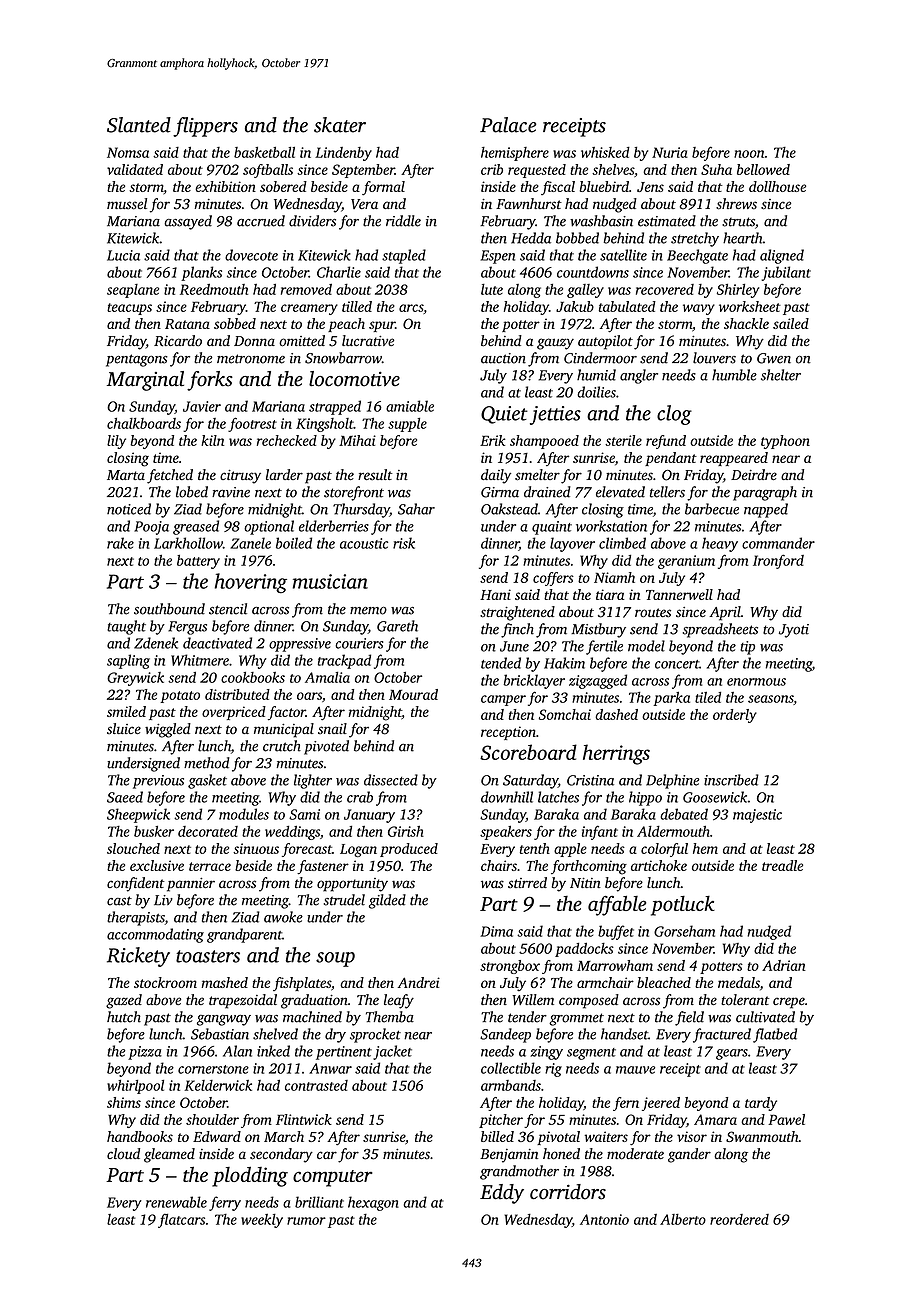 This document has width=924, height=1308. I want to click on southbound, so click(169, 609).
